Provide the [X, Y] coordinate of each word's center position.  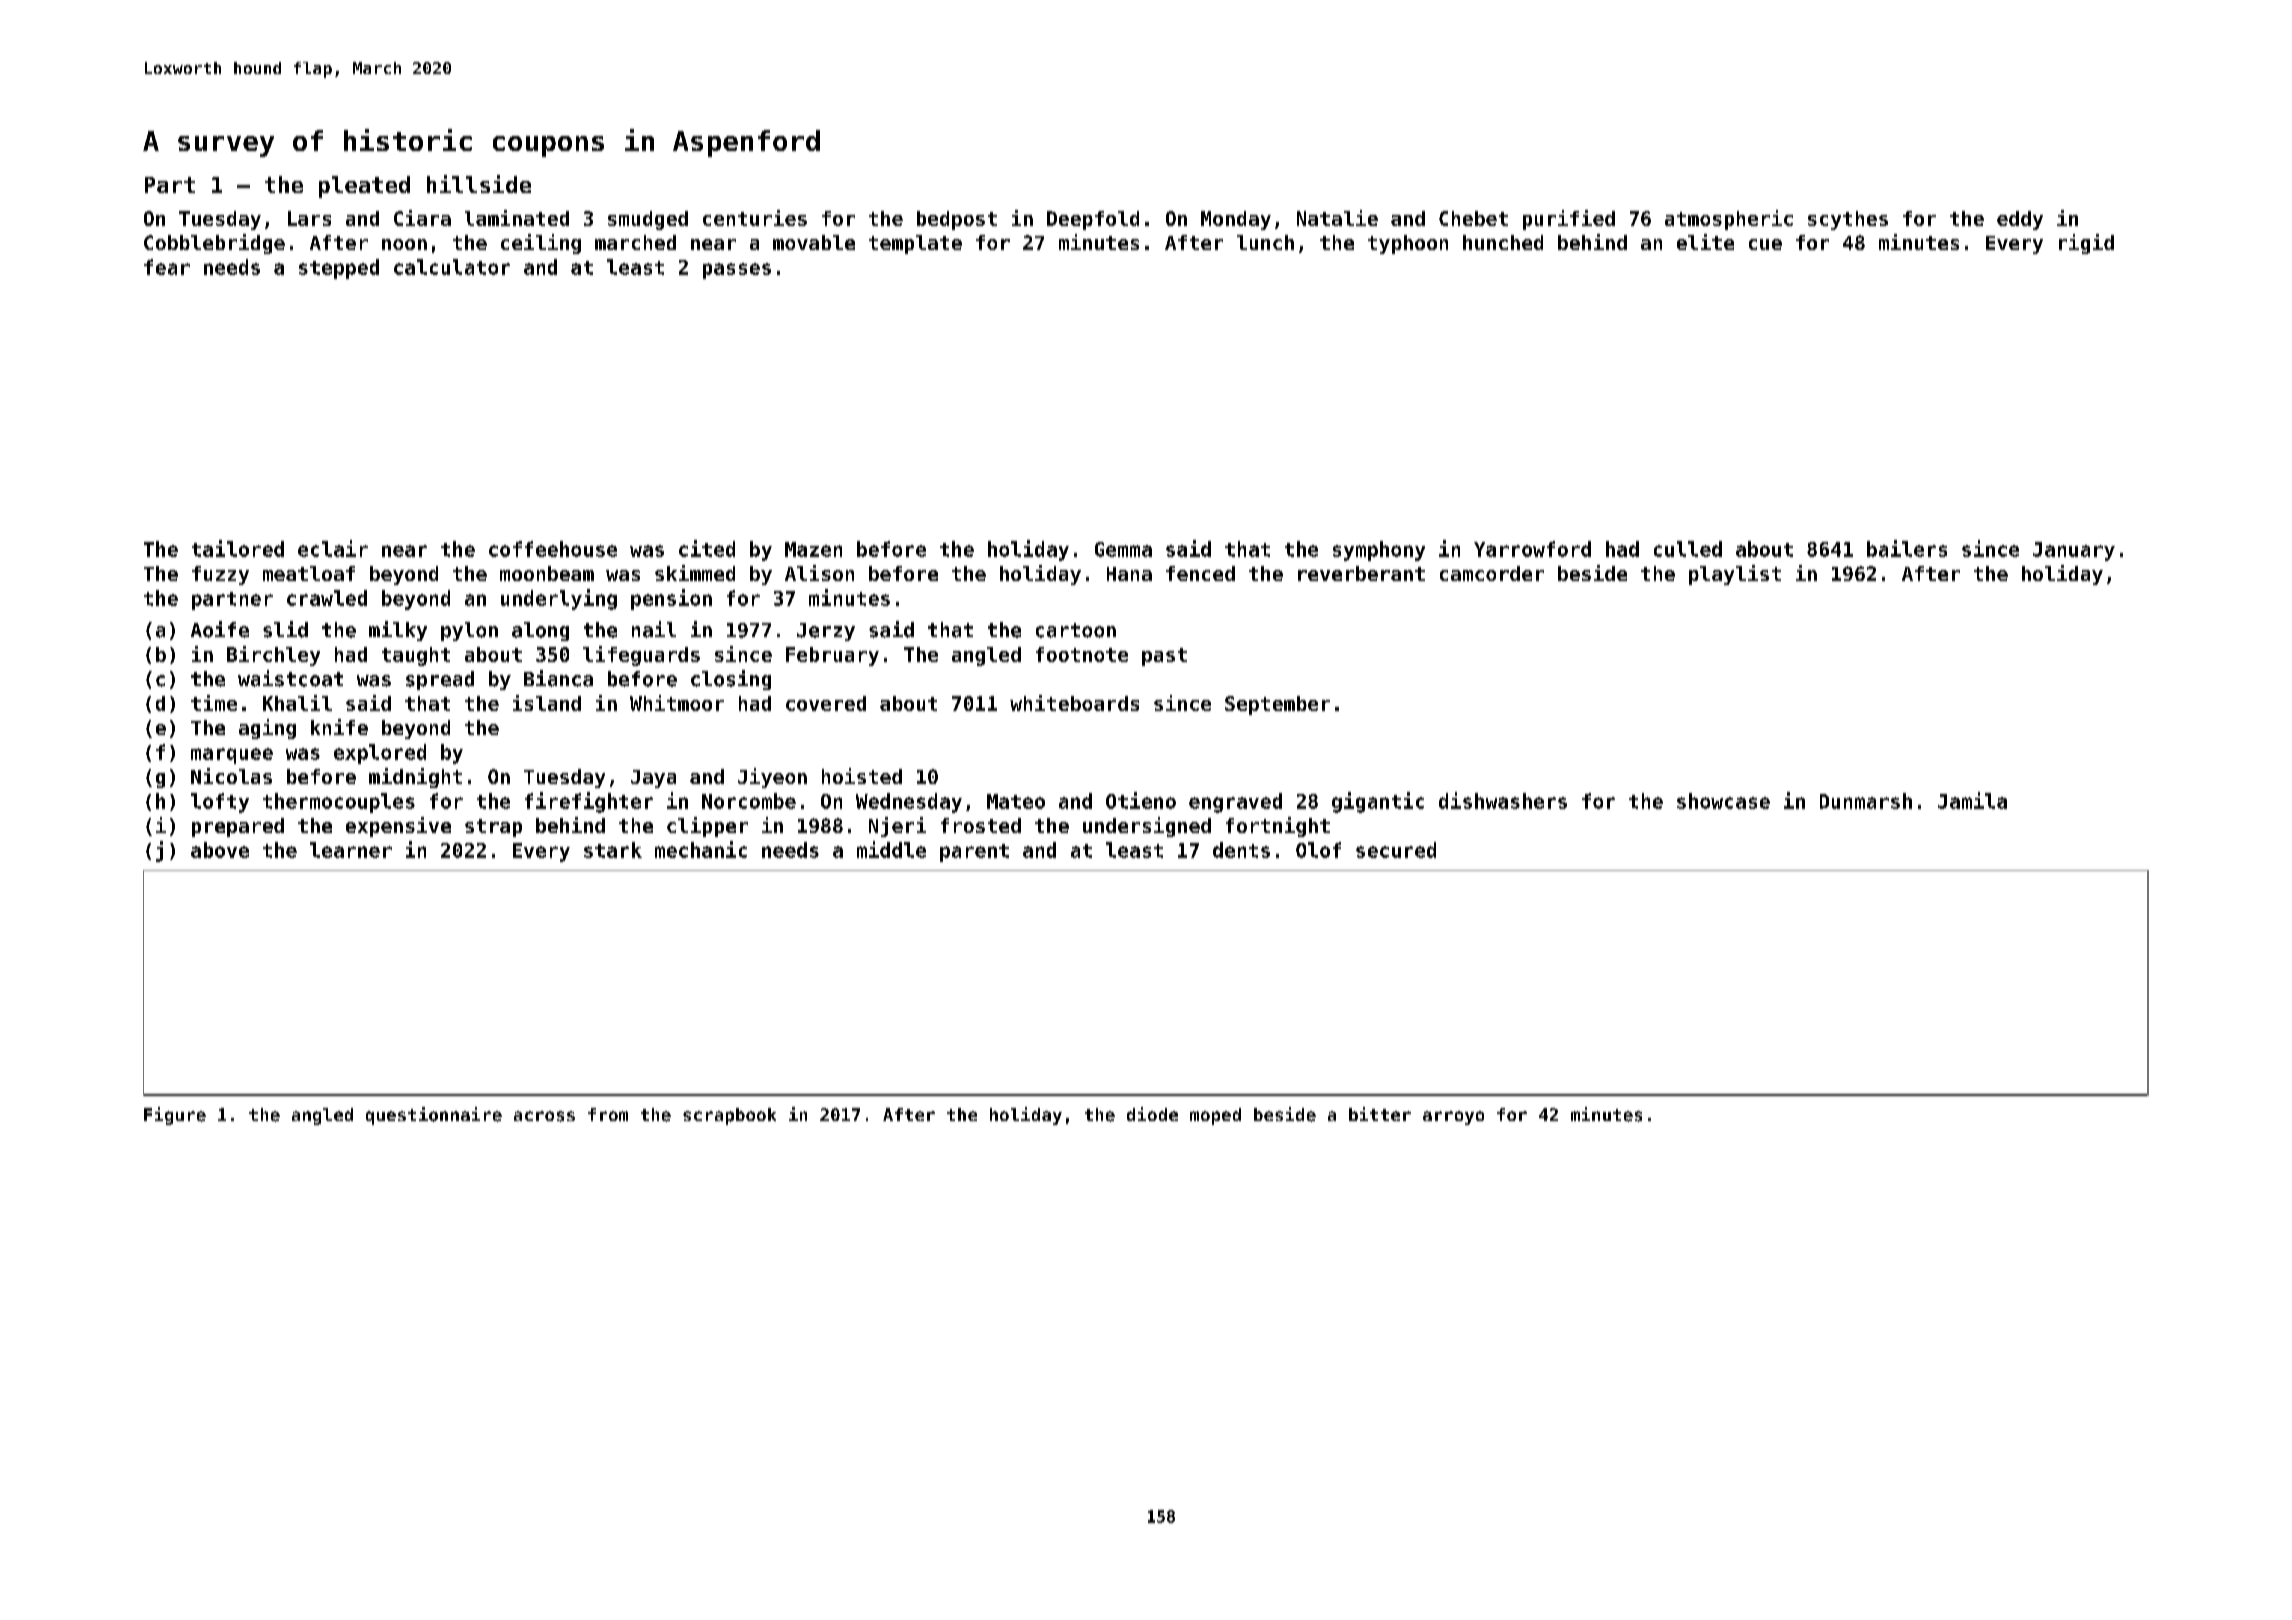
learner [351, 850]
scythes [1848, 220]
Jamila [1972, 800]
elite [1705, 242]
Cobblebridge [214, 244]
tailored [238, 548]
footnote [1082, 654]
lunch [1265, 242]
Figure [175, 1116]
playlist [1735, 575]
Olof [1318, 850]
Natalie [1337, 218]
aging [267, 729]
